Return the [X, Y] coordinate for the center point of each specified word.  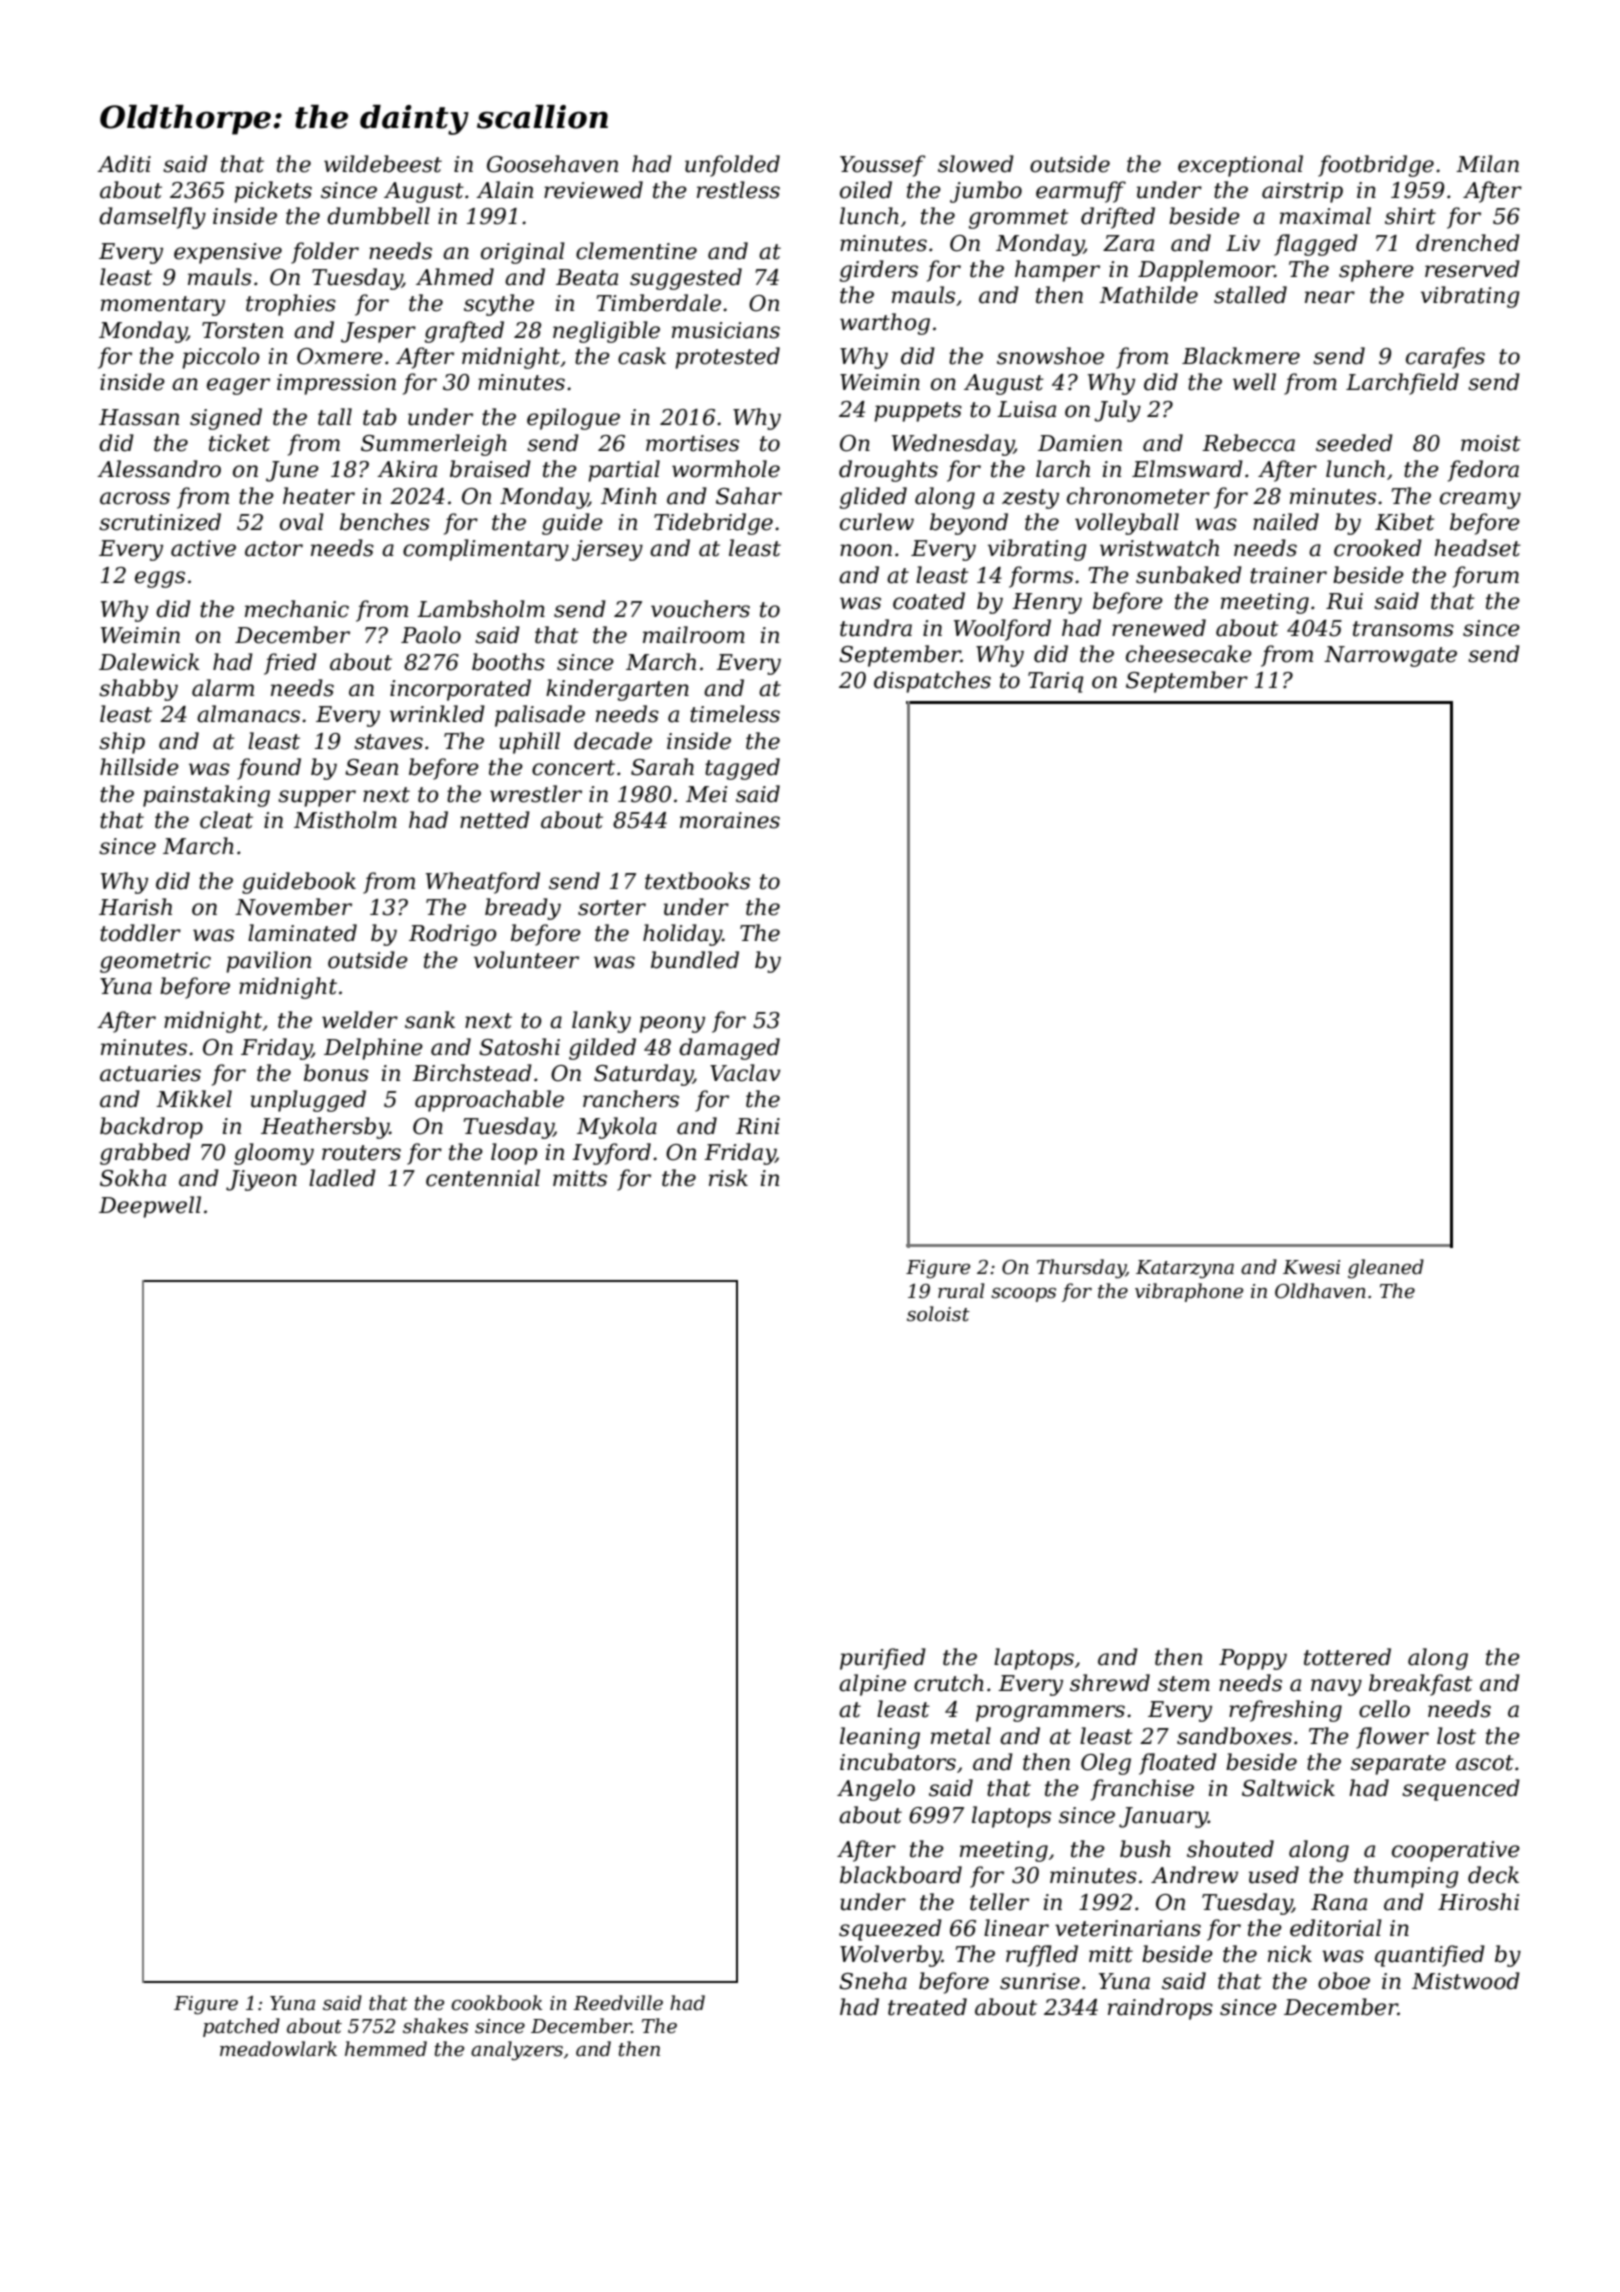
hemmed [386, 2049]
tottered [1347, 1657]
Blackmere [1241, 356]
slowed [976, 164]
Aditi [124, 164]
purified [883, 1659]
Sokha [133, 1178]
